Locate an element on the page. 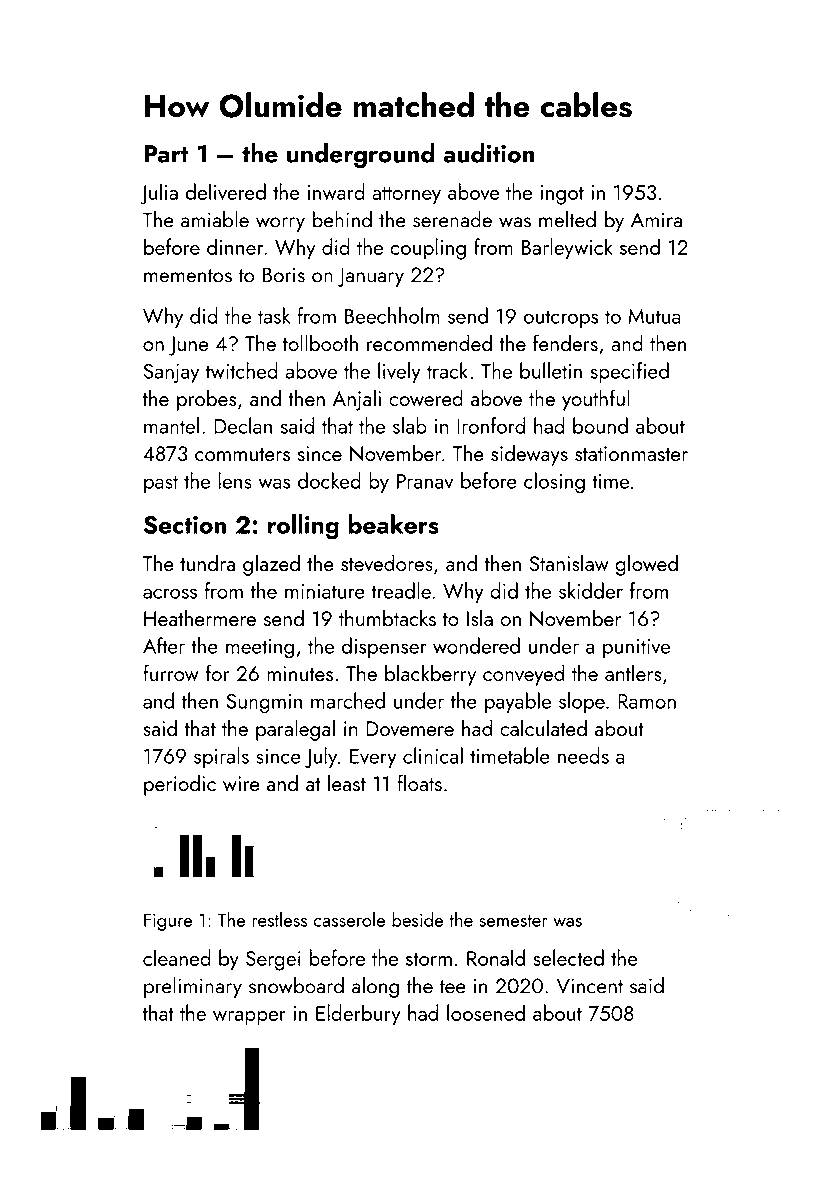 The width and height of the image is (833, 1181). Vincent is located at coordinates (589, 986).
